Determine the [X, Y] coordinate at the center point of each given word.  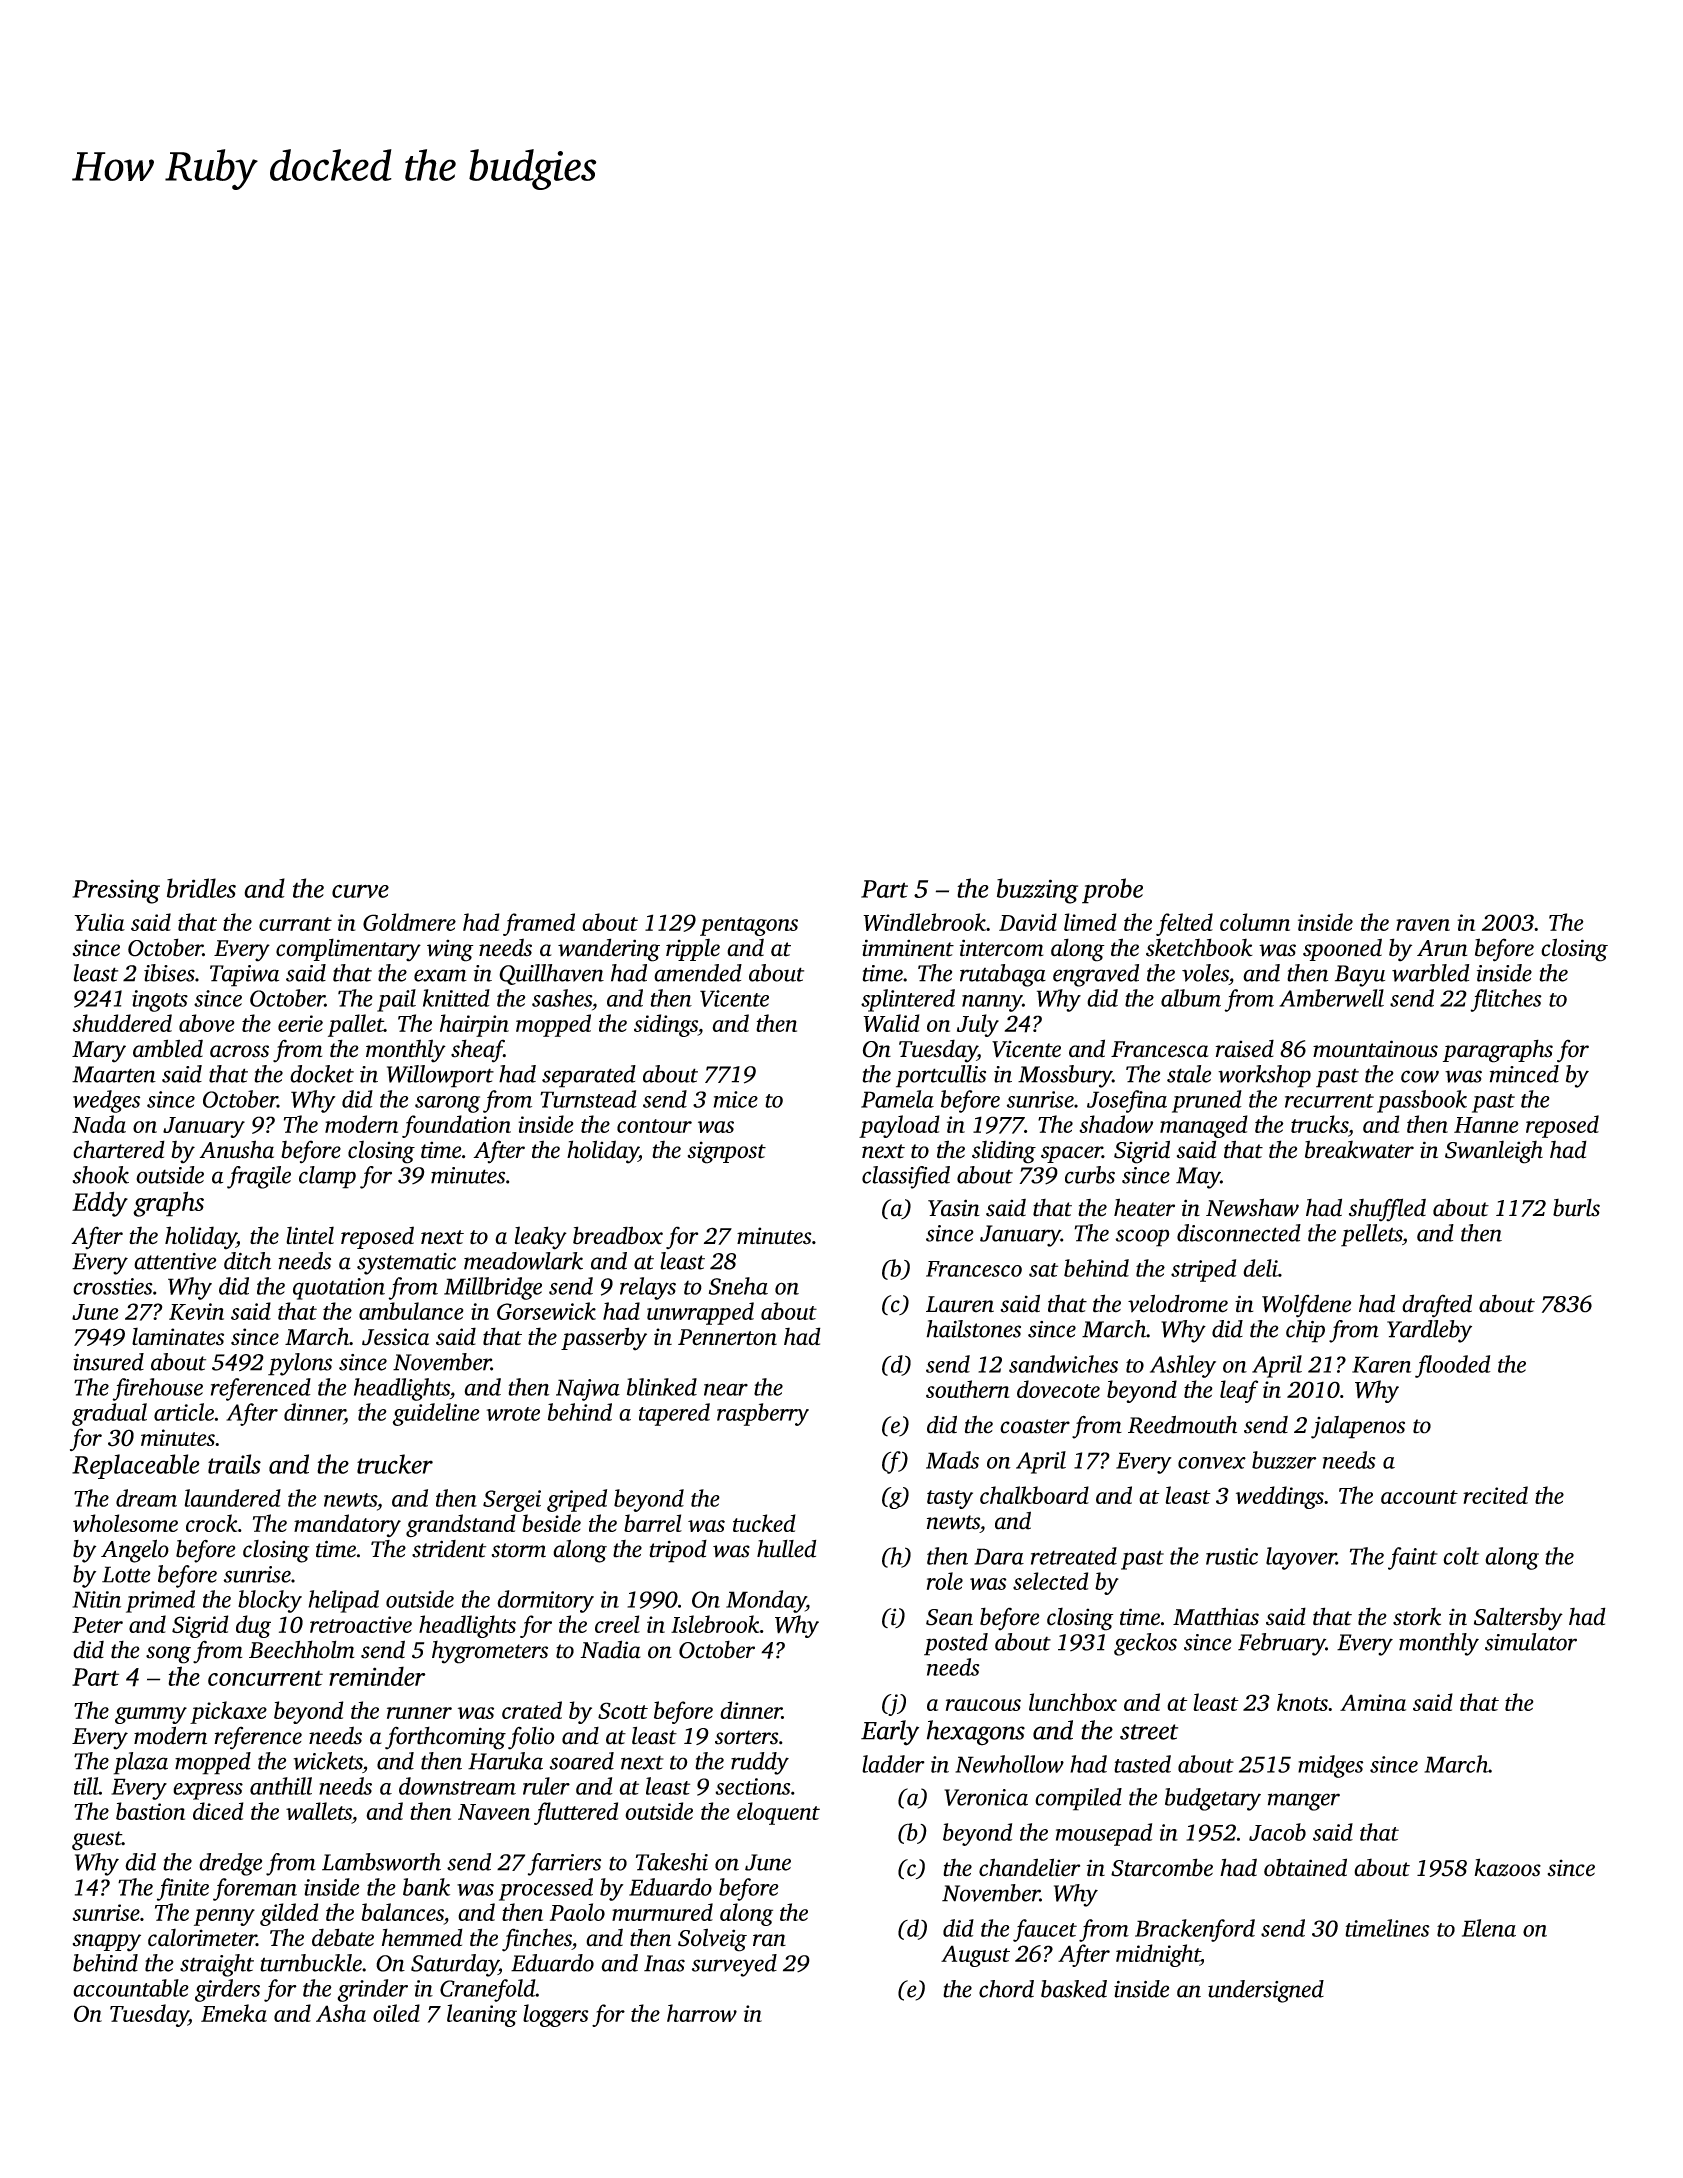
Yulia [99, 922]
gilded [289, 1914]
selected [1050, 1581]
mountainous [1375, 1049]
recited [1495, 1495]
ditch [247, 1261]
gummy [151, 1715]
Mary [99, 1052]
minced [1524, 1074]
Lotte [126, 1574]
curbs [1090, 1175]
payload [899, 1126]
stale [1189, 1074]
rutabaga [1003, 975]
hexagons [976, 1733]
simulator [1531, 1642]
